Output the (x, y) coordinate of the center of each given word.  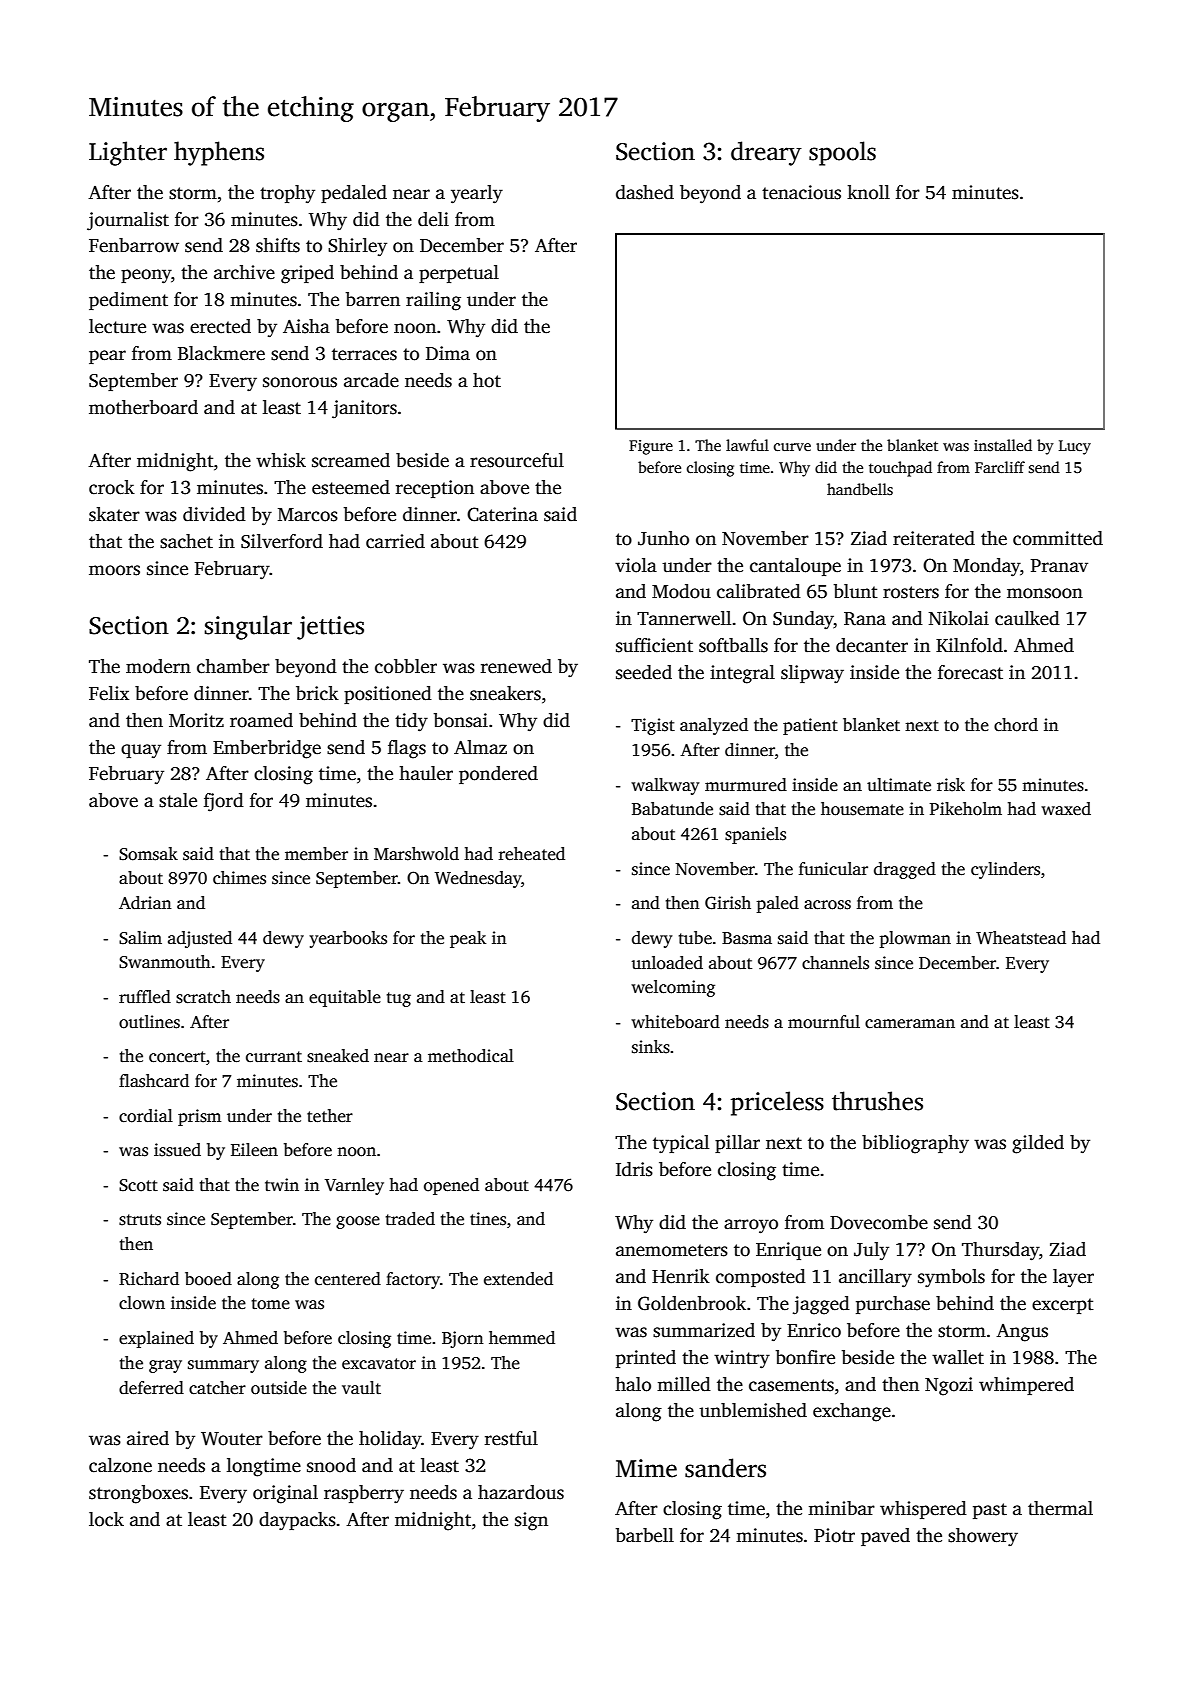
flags (407, 749)
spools (842, 153)
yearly (477, 194)
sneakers (505, 693)
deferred (151, 1388)
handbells (860, 489)
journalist (128, 221)
